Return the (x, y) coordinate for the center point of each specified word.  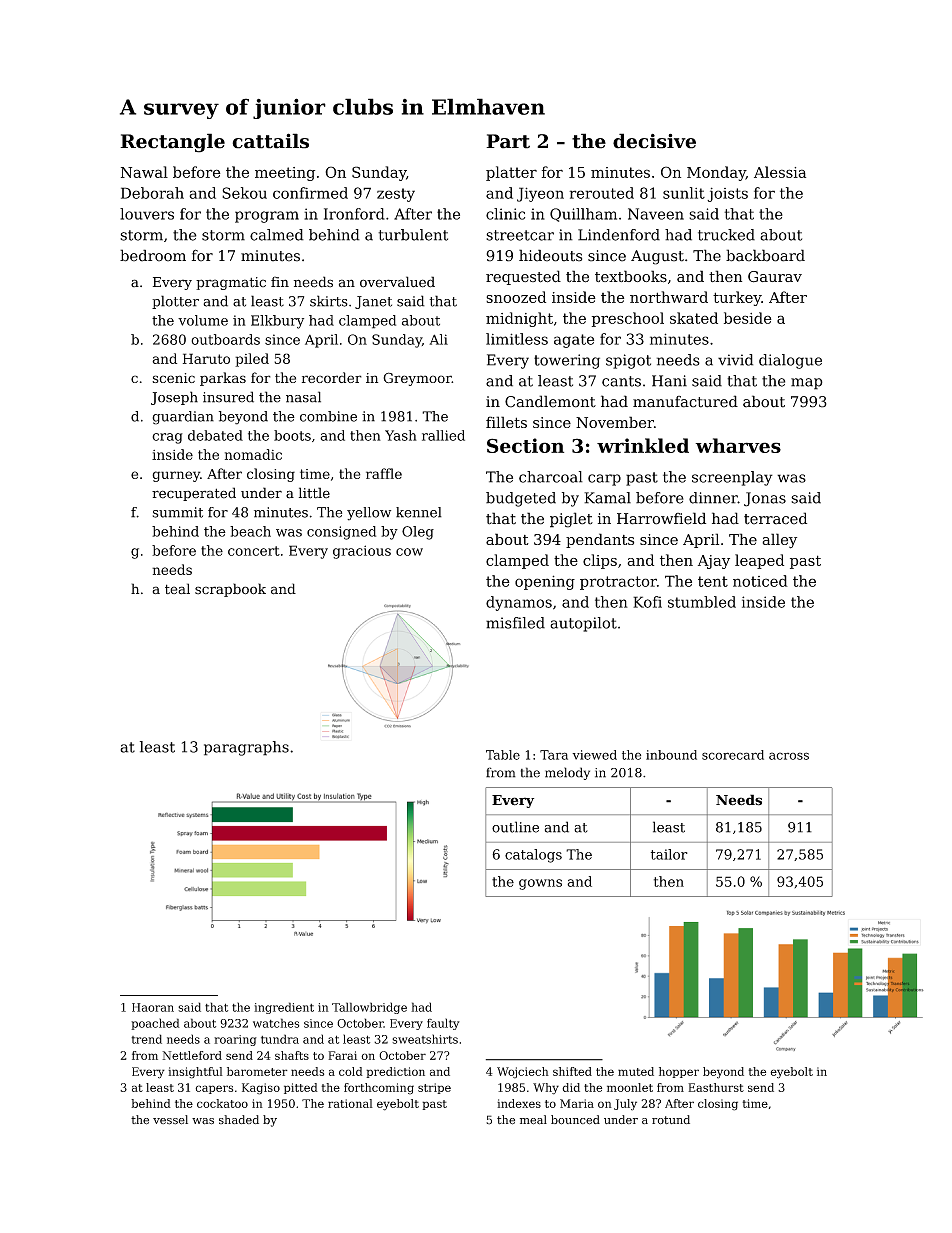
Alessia (780, 172)
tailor (669, 854)
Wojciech (523, 1073)
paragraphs (246, 748)
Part (508, 141)
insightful (195, 1073)
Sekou (244, 193)
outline (515, 827)
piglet (571, 520)
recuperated (194, 494)
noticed (760, 581)
